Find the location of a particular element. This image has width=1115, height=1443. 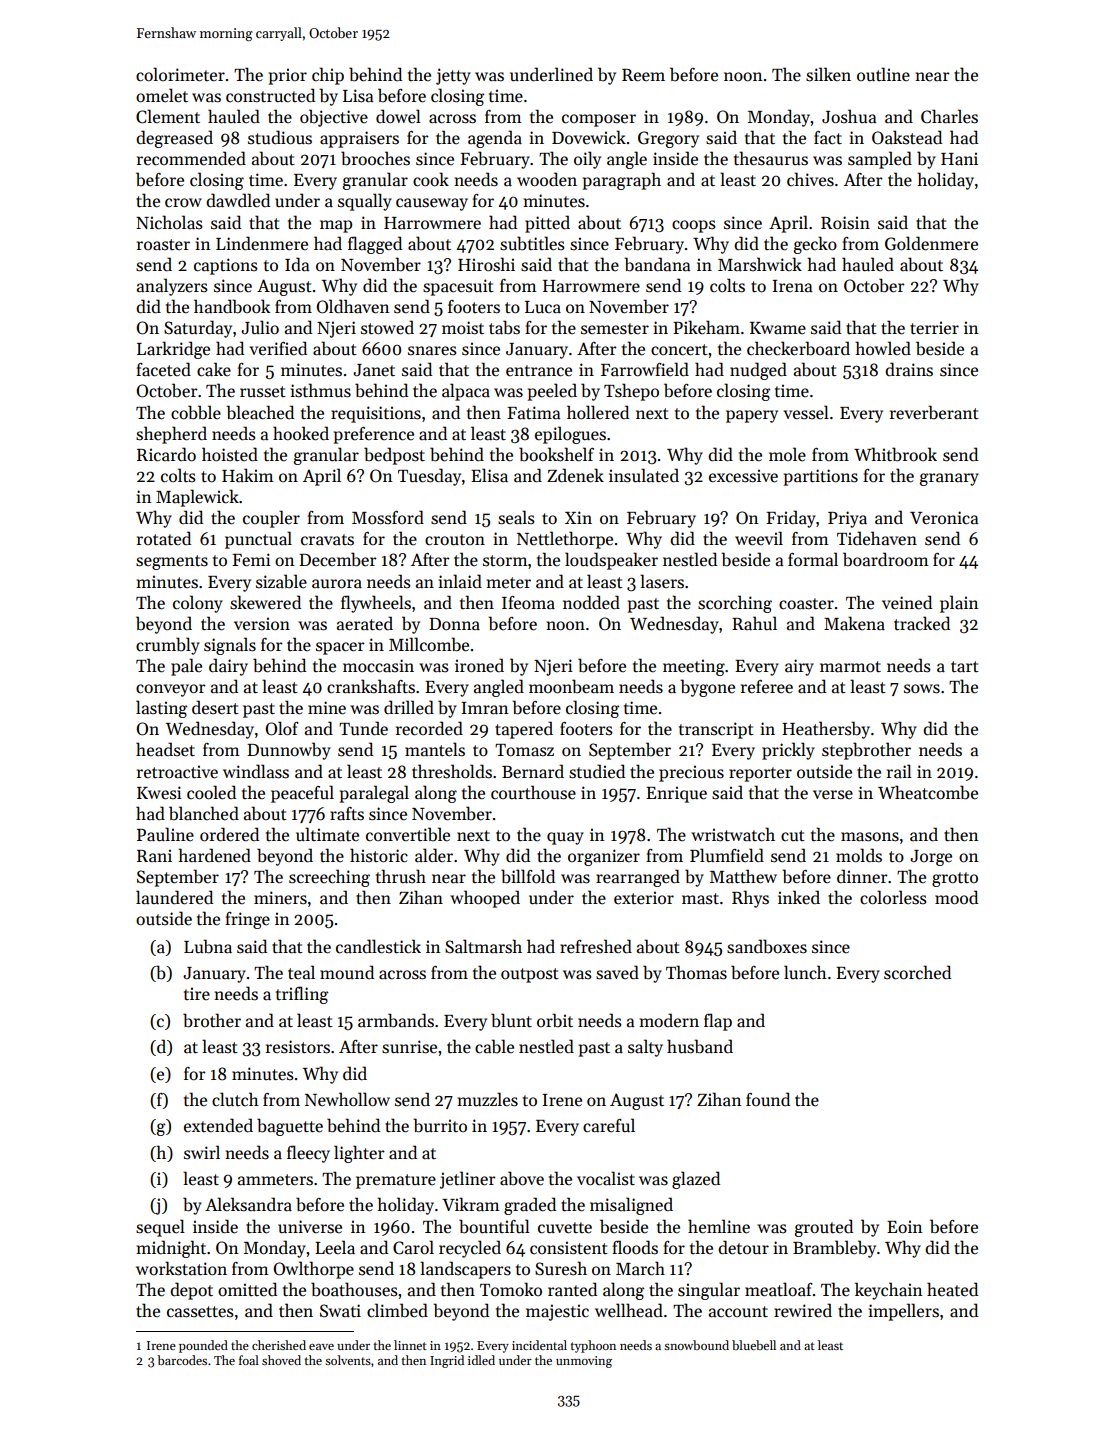

prior is located at coordinates (288, 76).
